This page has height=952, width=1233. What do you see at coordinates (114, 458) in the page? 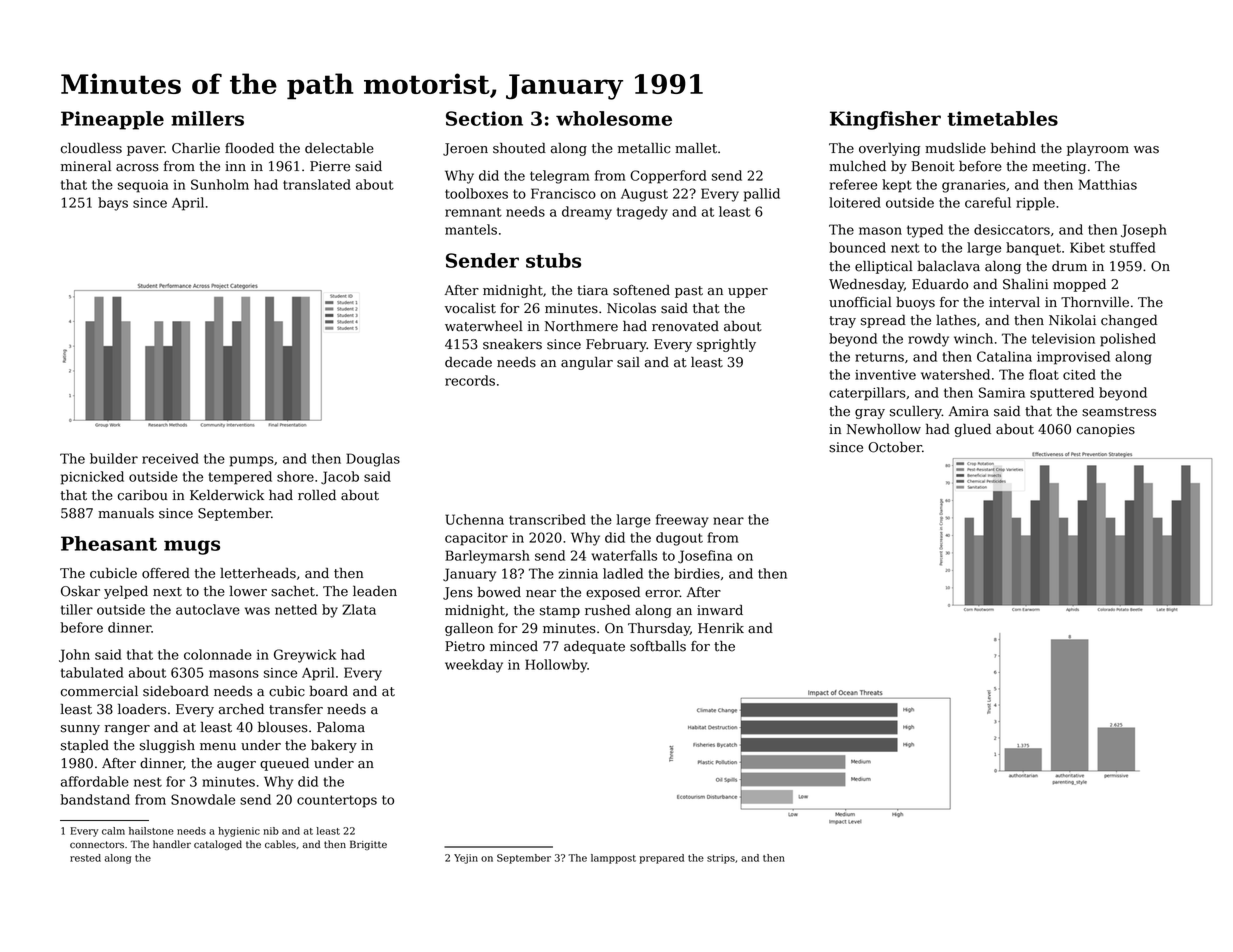
I see `builder` at bounding box center [114, 458].
